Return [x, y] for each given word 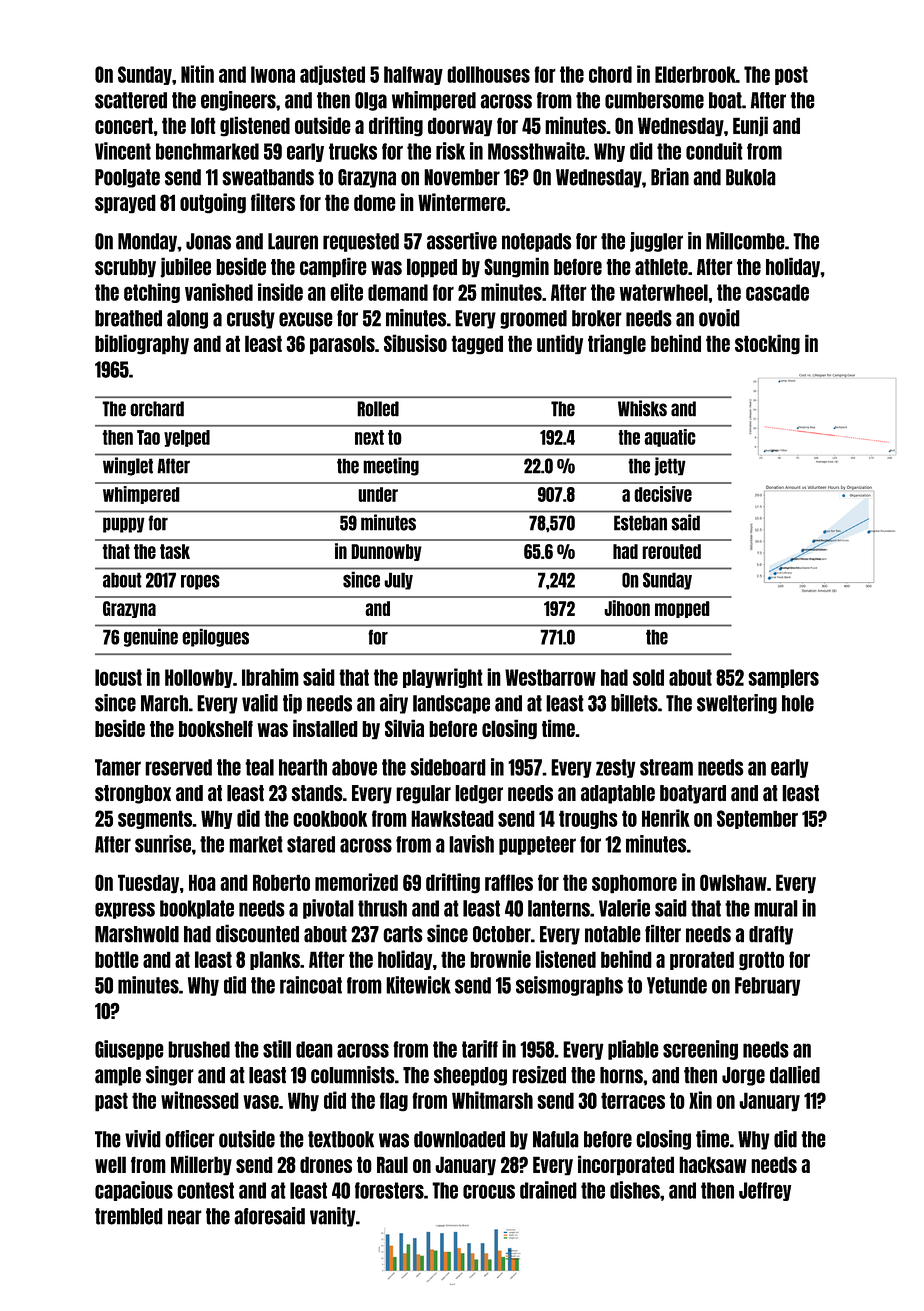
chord [610, 74]
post [791, 75]
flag [394, 1102]
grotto [761, 960]
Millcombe [745, 241]
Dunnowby [386, 552]
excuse [306, 319]
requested [361, 242]
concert [124, 125]
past [111, 1102]
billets [634, 703]
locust [118, 677]
